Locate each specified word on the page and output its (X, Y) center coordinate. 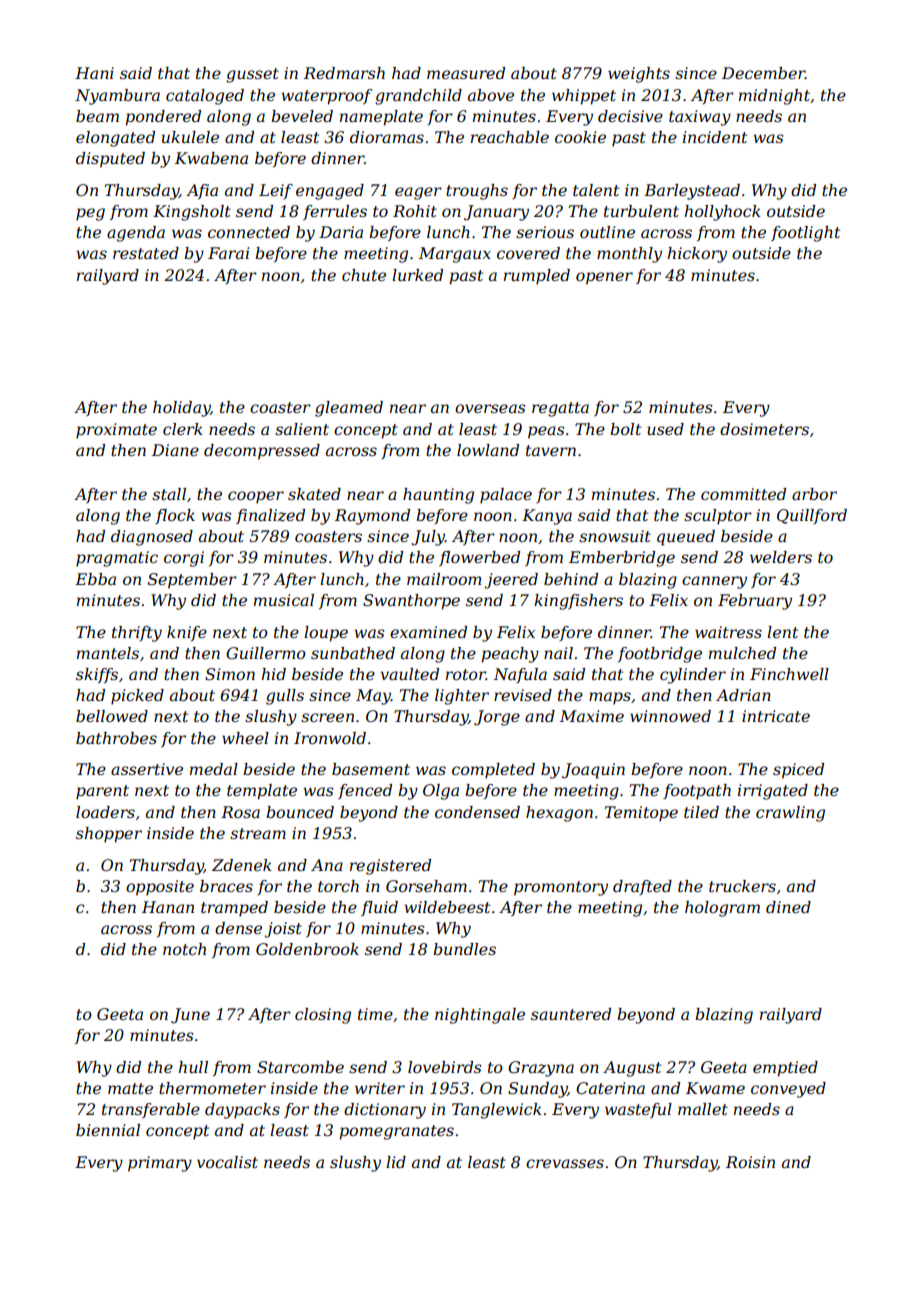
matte (130, 1088)
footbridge (660, 655)
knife (187, 633)
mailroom (444, 579)
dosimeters (764, 429)
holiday (181, 409)
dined (788, 907)
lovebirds (445, 1067)
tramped (234, 909)
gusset (252, 75)
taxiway (700, 118)
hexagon (559, 814)
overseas (490, 408)
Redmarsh (344, 73)
